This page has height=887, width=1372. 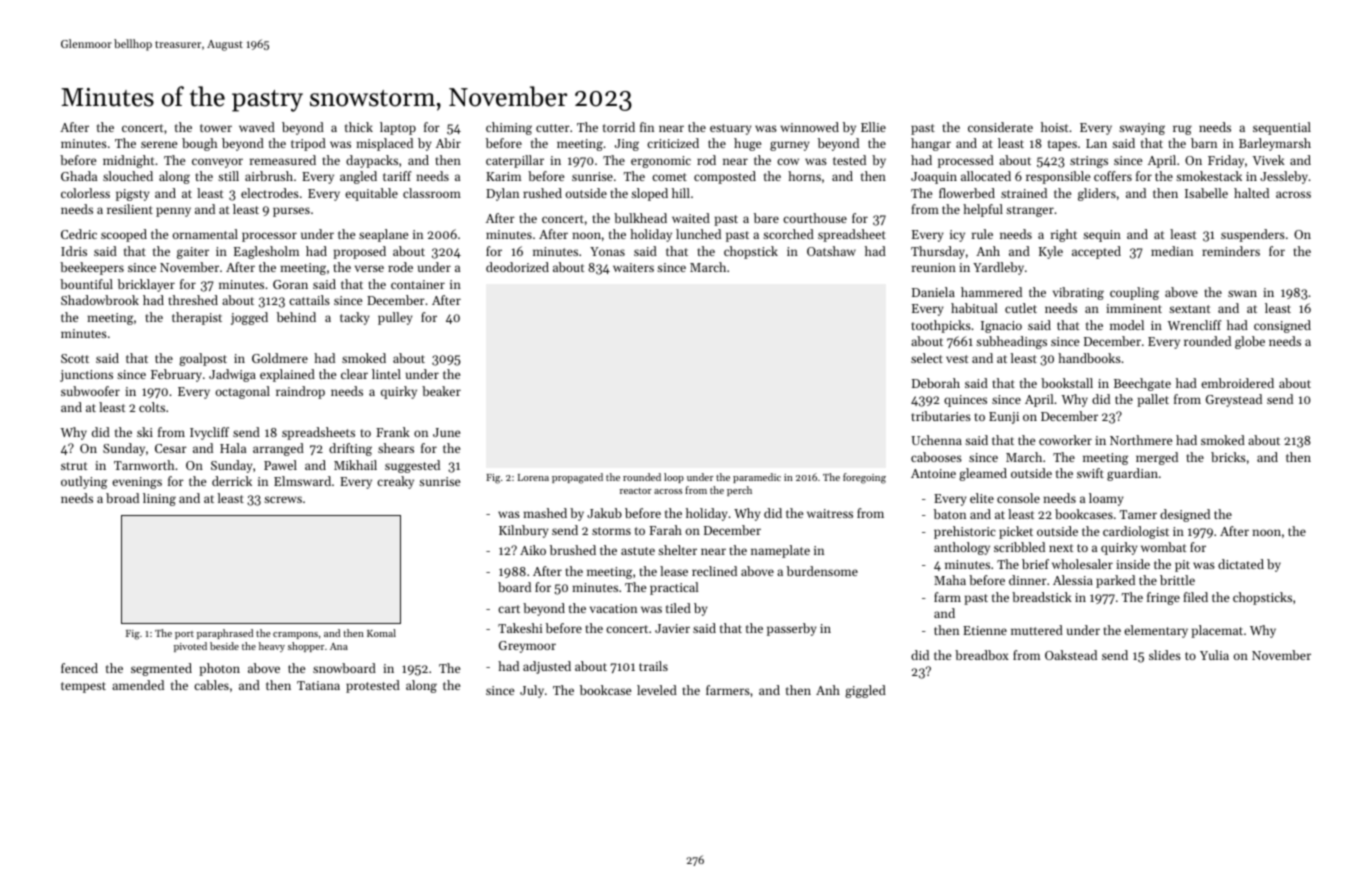 What do you see at coordinates (986, 176) in the page?
I see `allocated` at bounding box center [986, 176].
